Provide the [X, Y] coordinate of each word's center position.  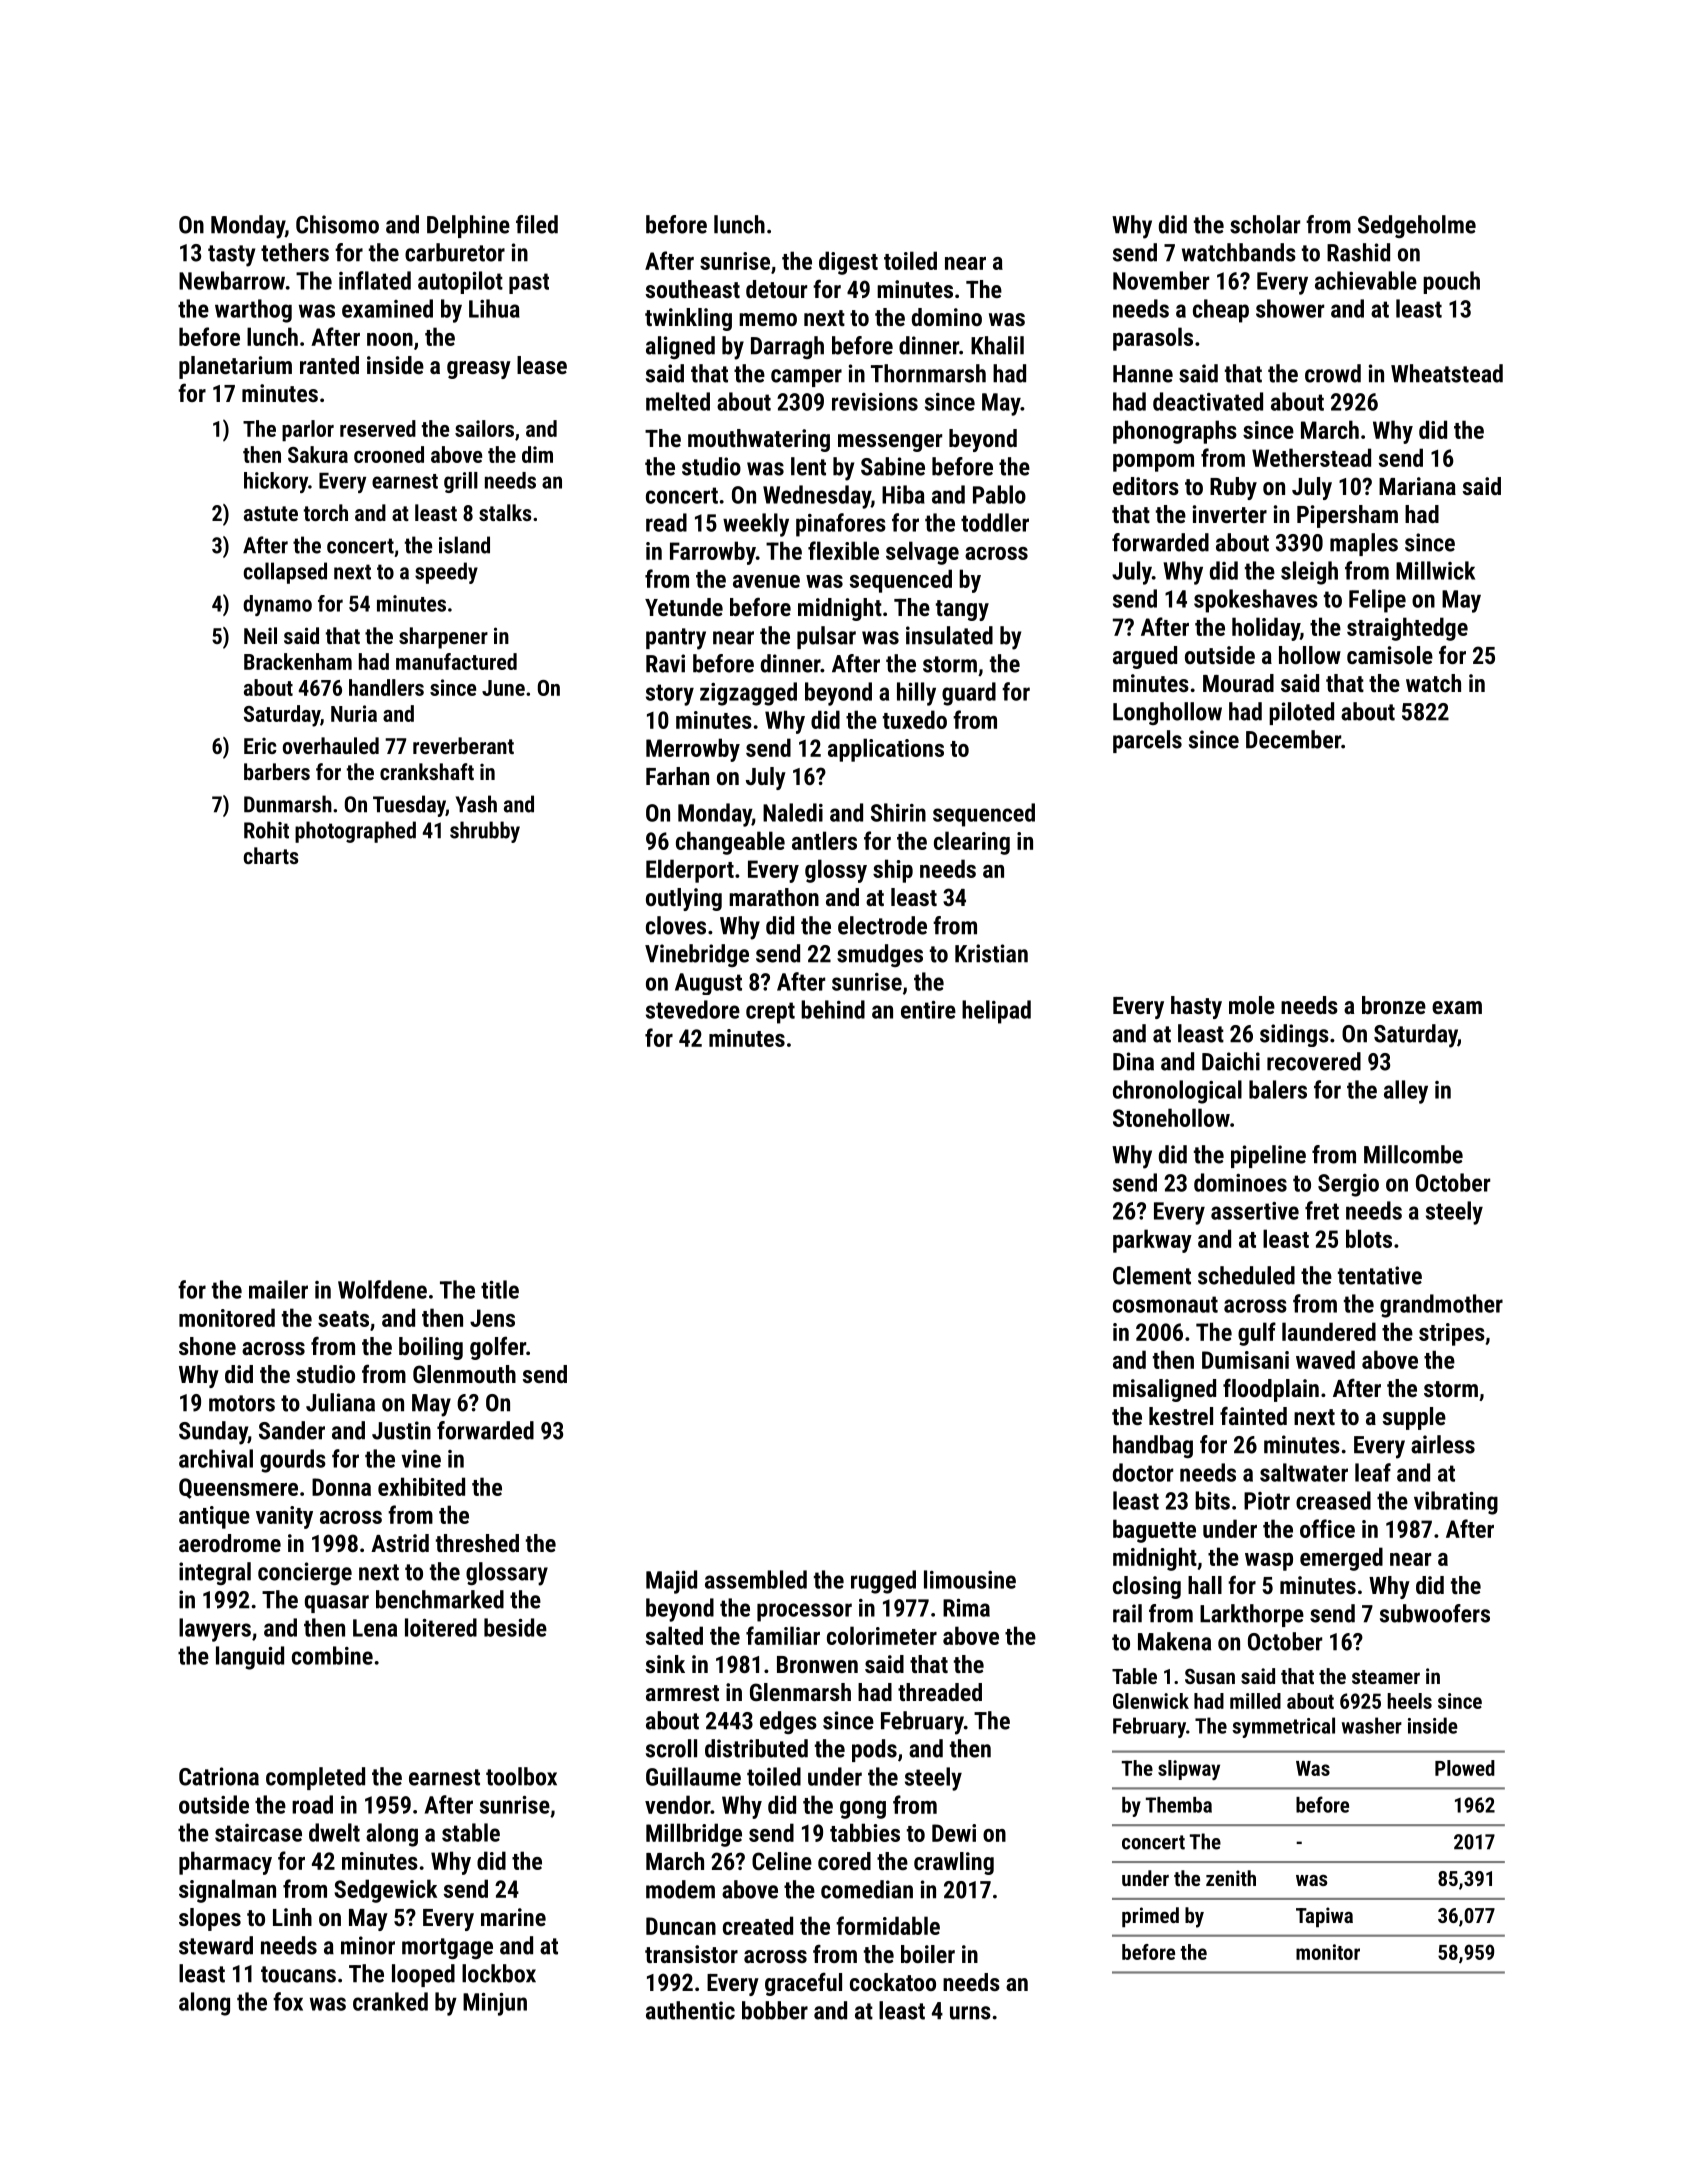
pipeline [1268, 1156]
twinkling [688, 319]
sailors [484, 428]
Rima [966, 1608]
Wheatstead [1447, 373]
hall [1205, 1585]
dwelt [334, 1832]
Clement [1152, 1275]
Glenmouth [464, 1374]
